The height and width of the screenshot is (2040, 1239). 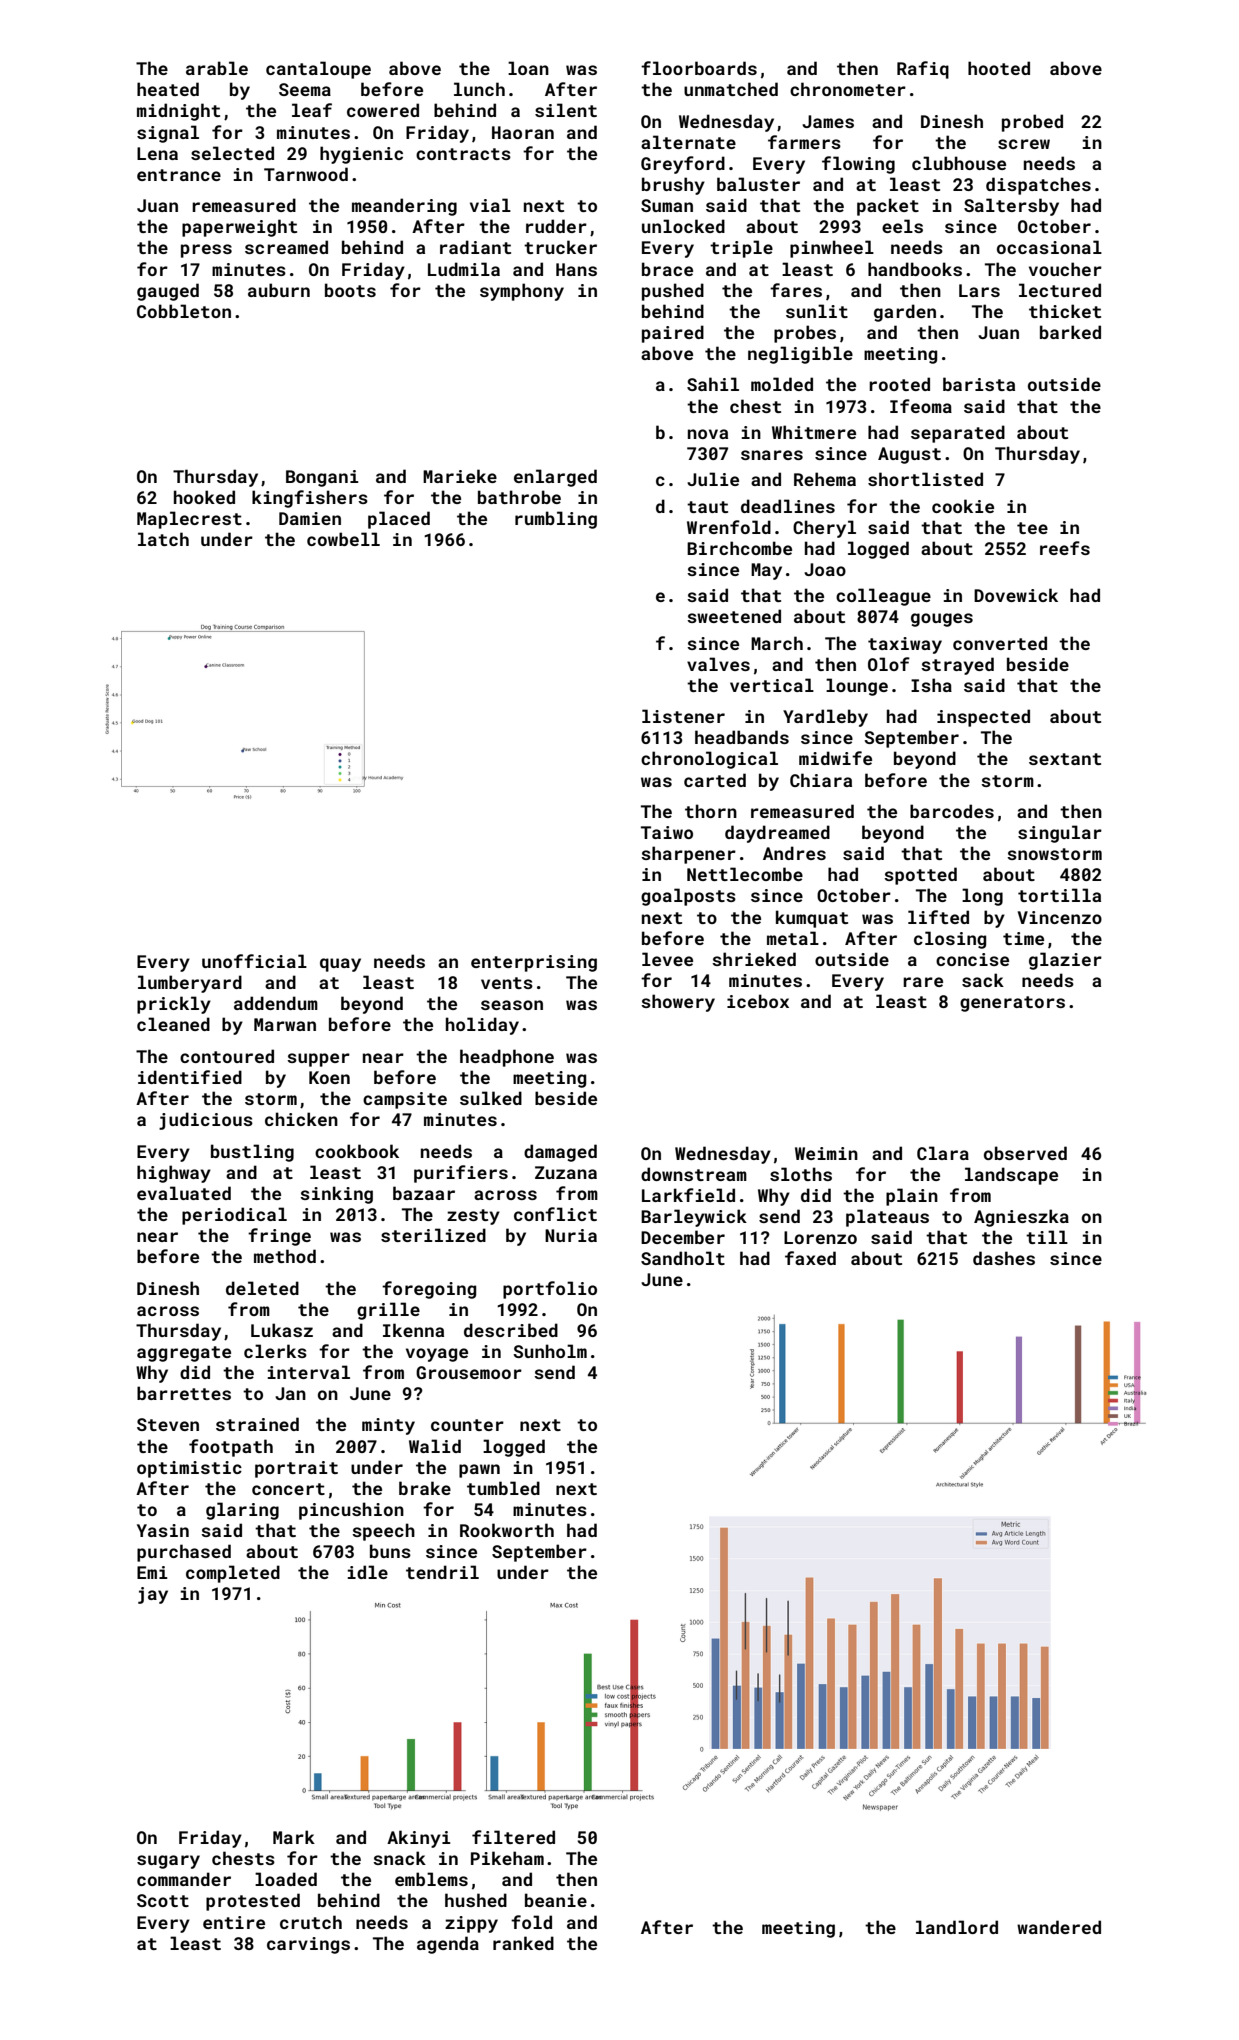 What do you see at coordinates (673, 186) in the screenshot?
I see `brushy` at bounding box center [673, 186].
